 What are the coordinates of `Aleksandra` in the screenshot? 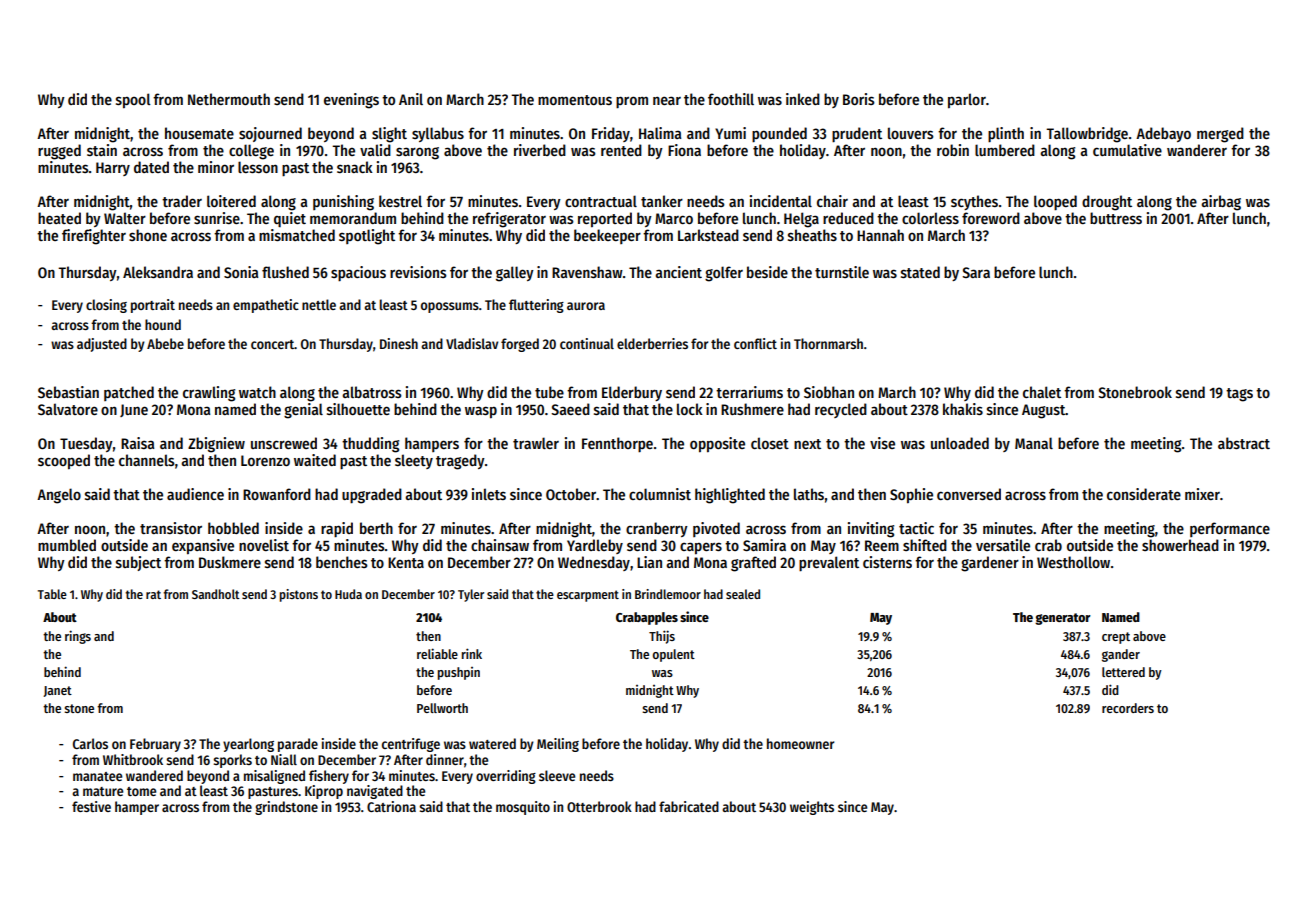 It's located at (158, 272).
